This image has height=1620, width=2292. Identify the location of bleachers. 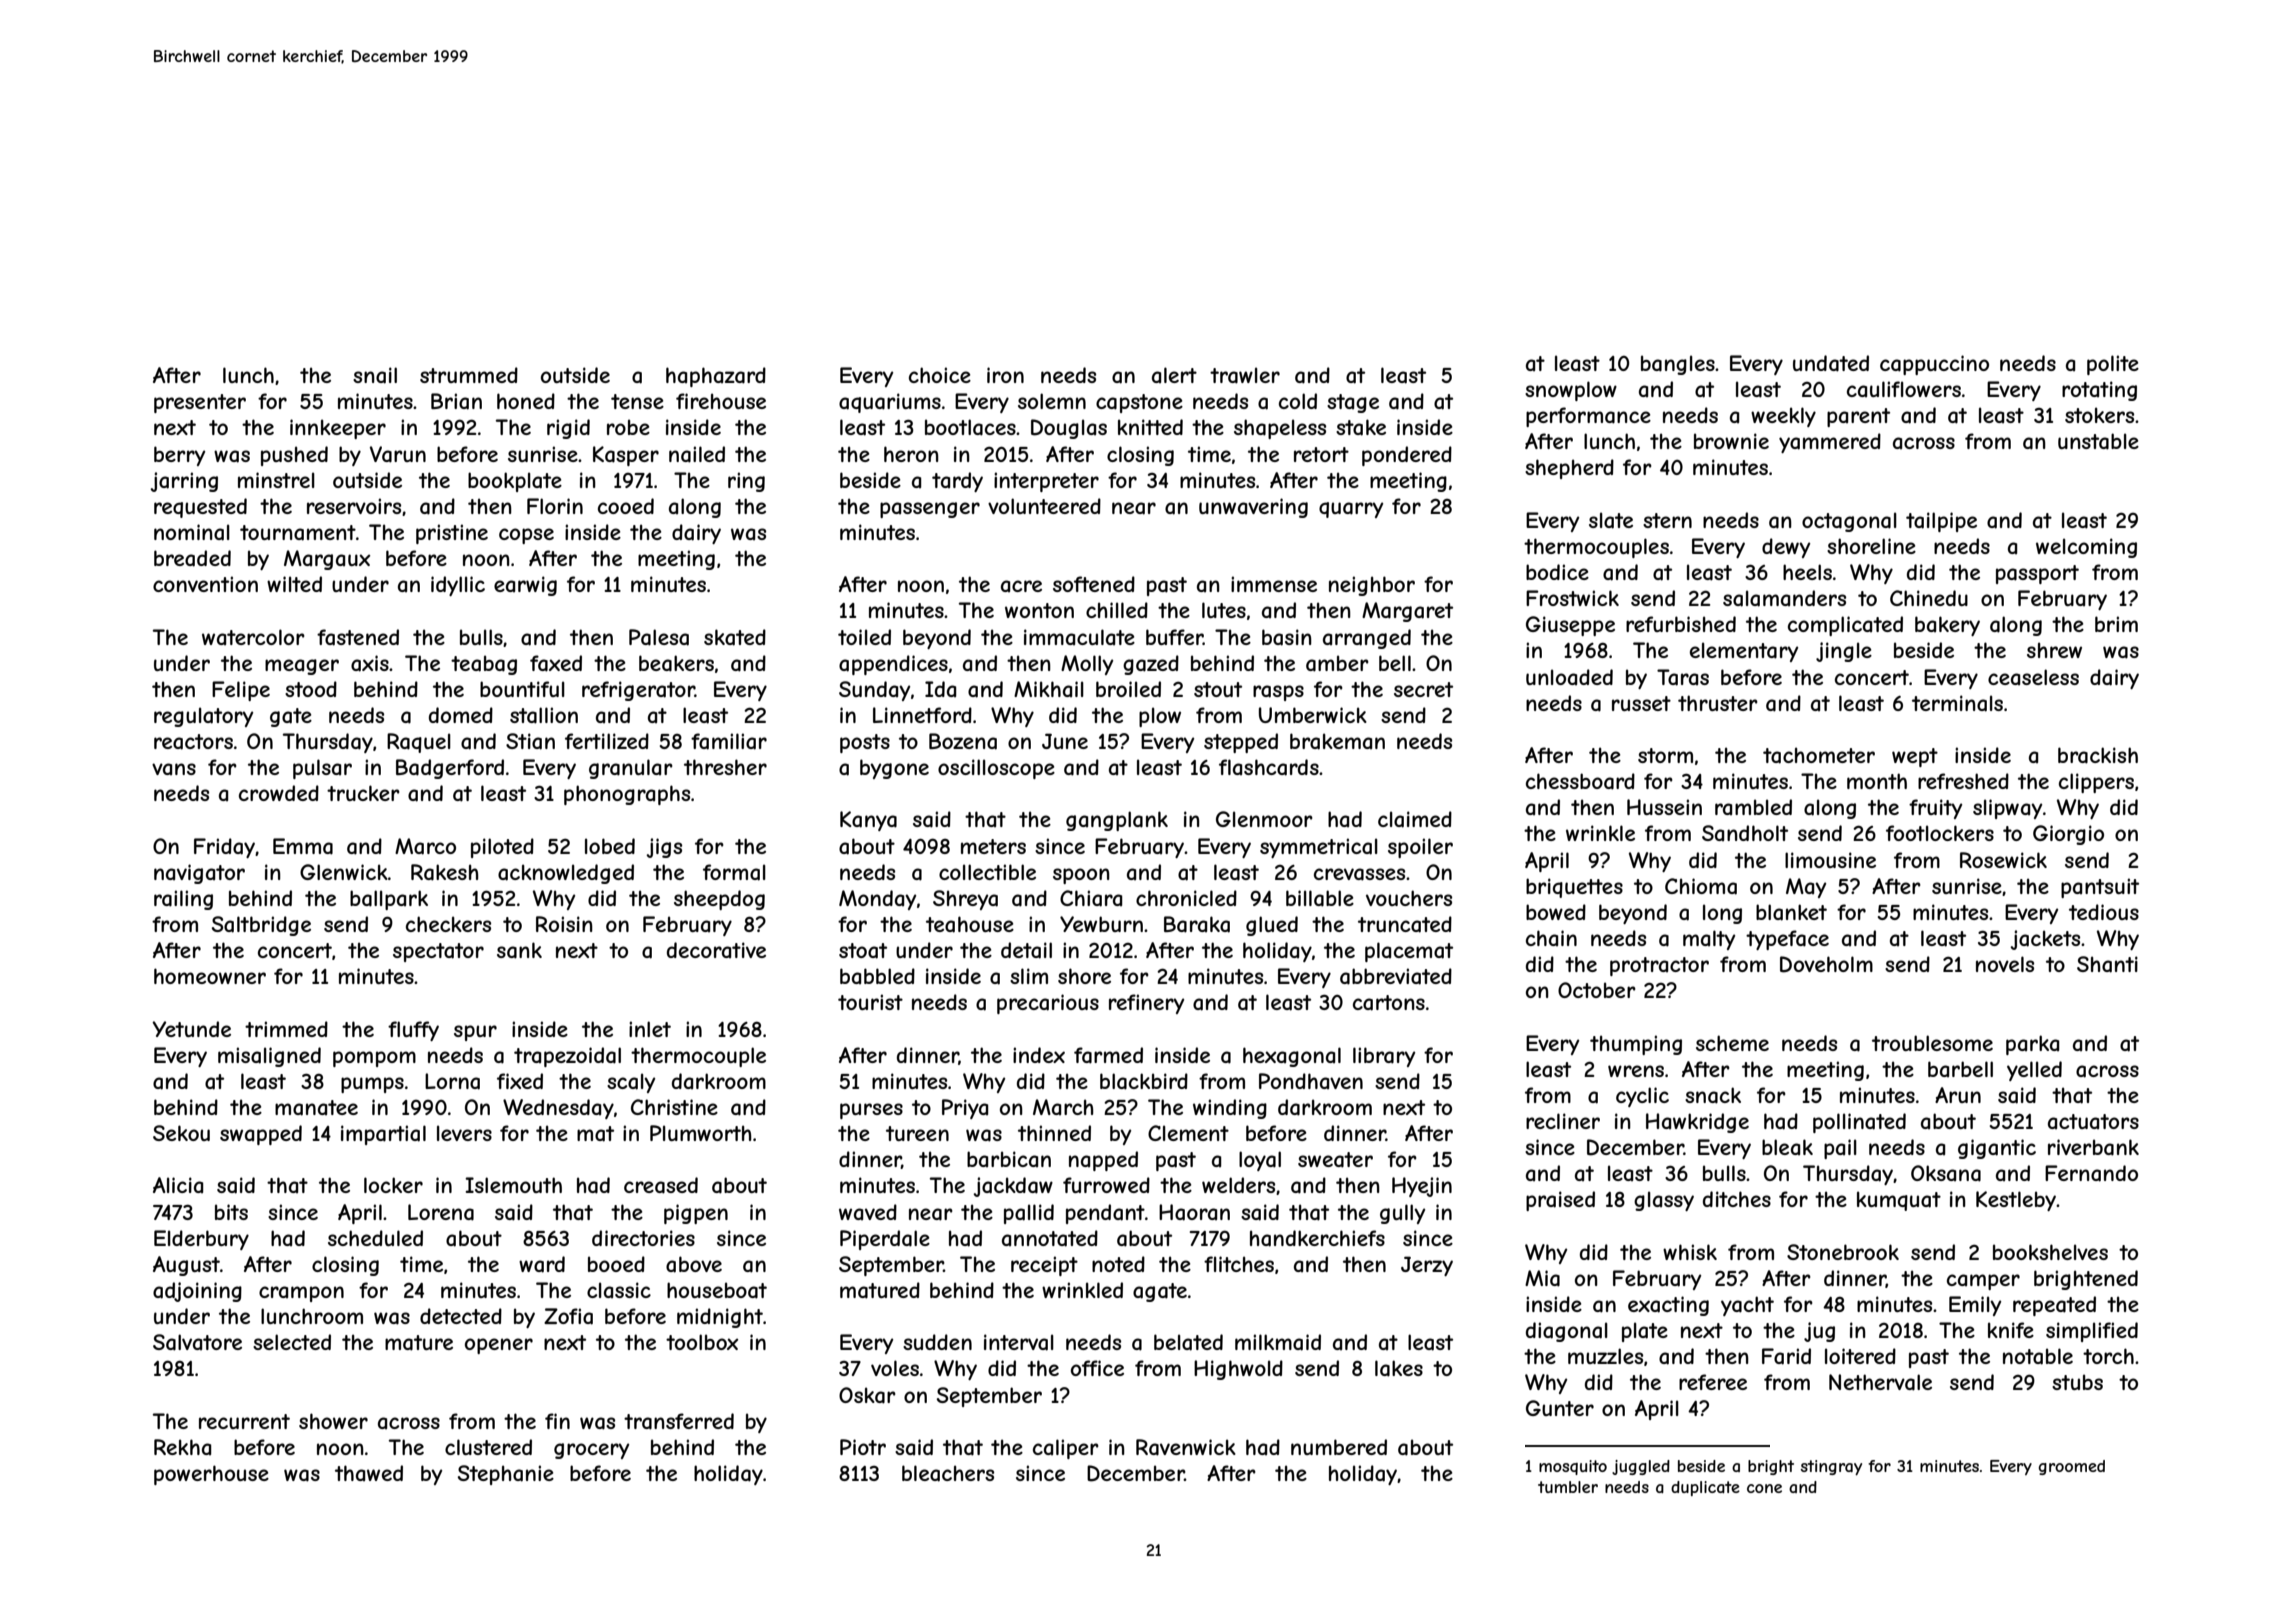
(948, 1473).
